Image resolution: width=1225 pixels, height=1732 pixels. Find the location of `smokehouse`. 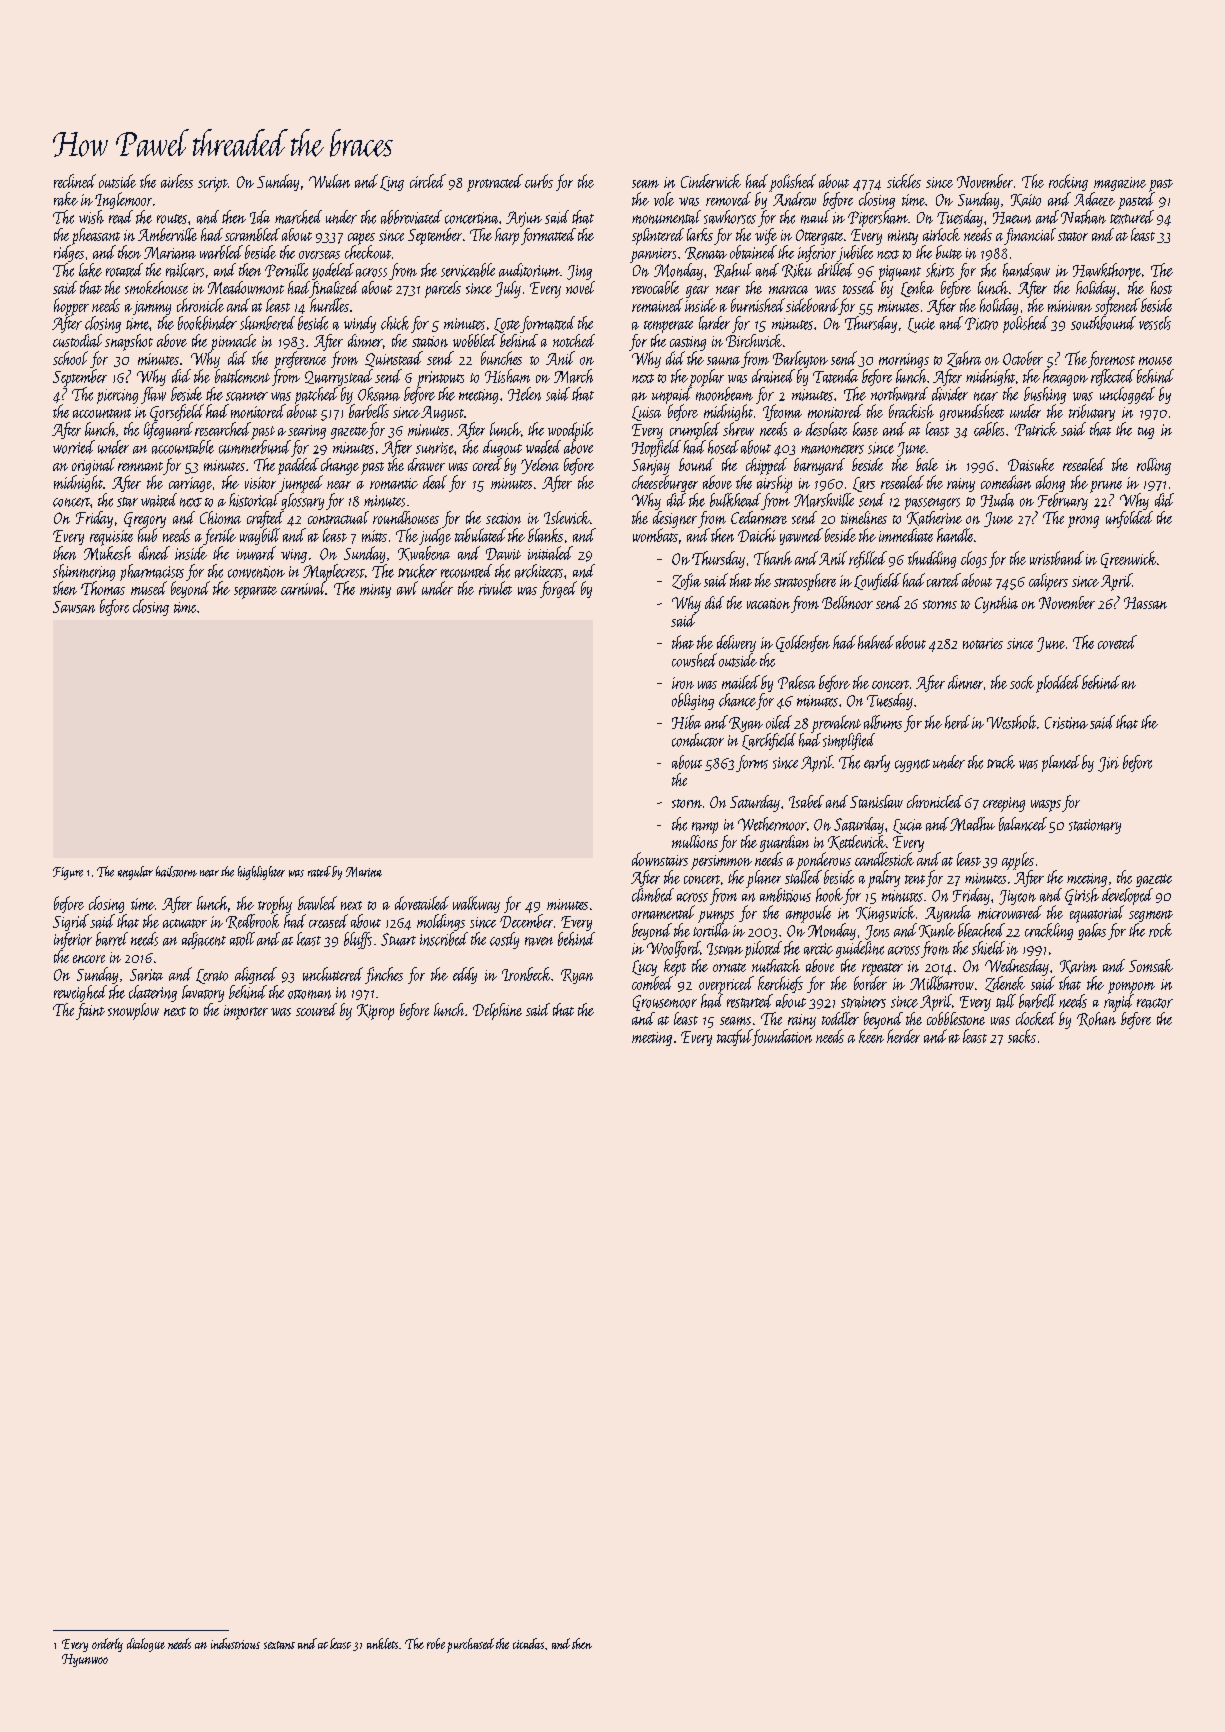

smokehouse is located at coordinates (156, 287).
